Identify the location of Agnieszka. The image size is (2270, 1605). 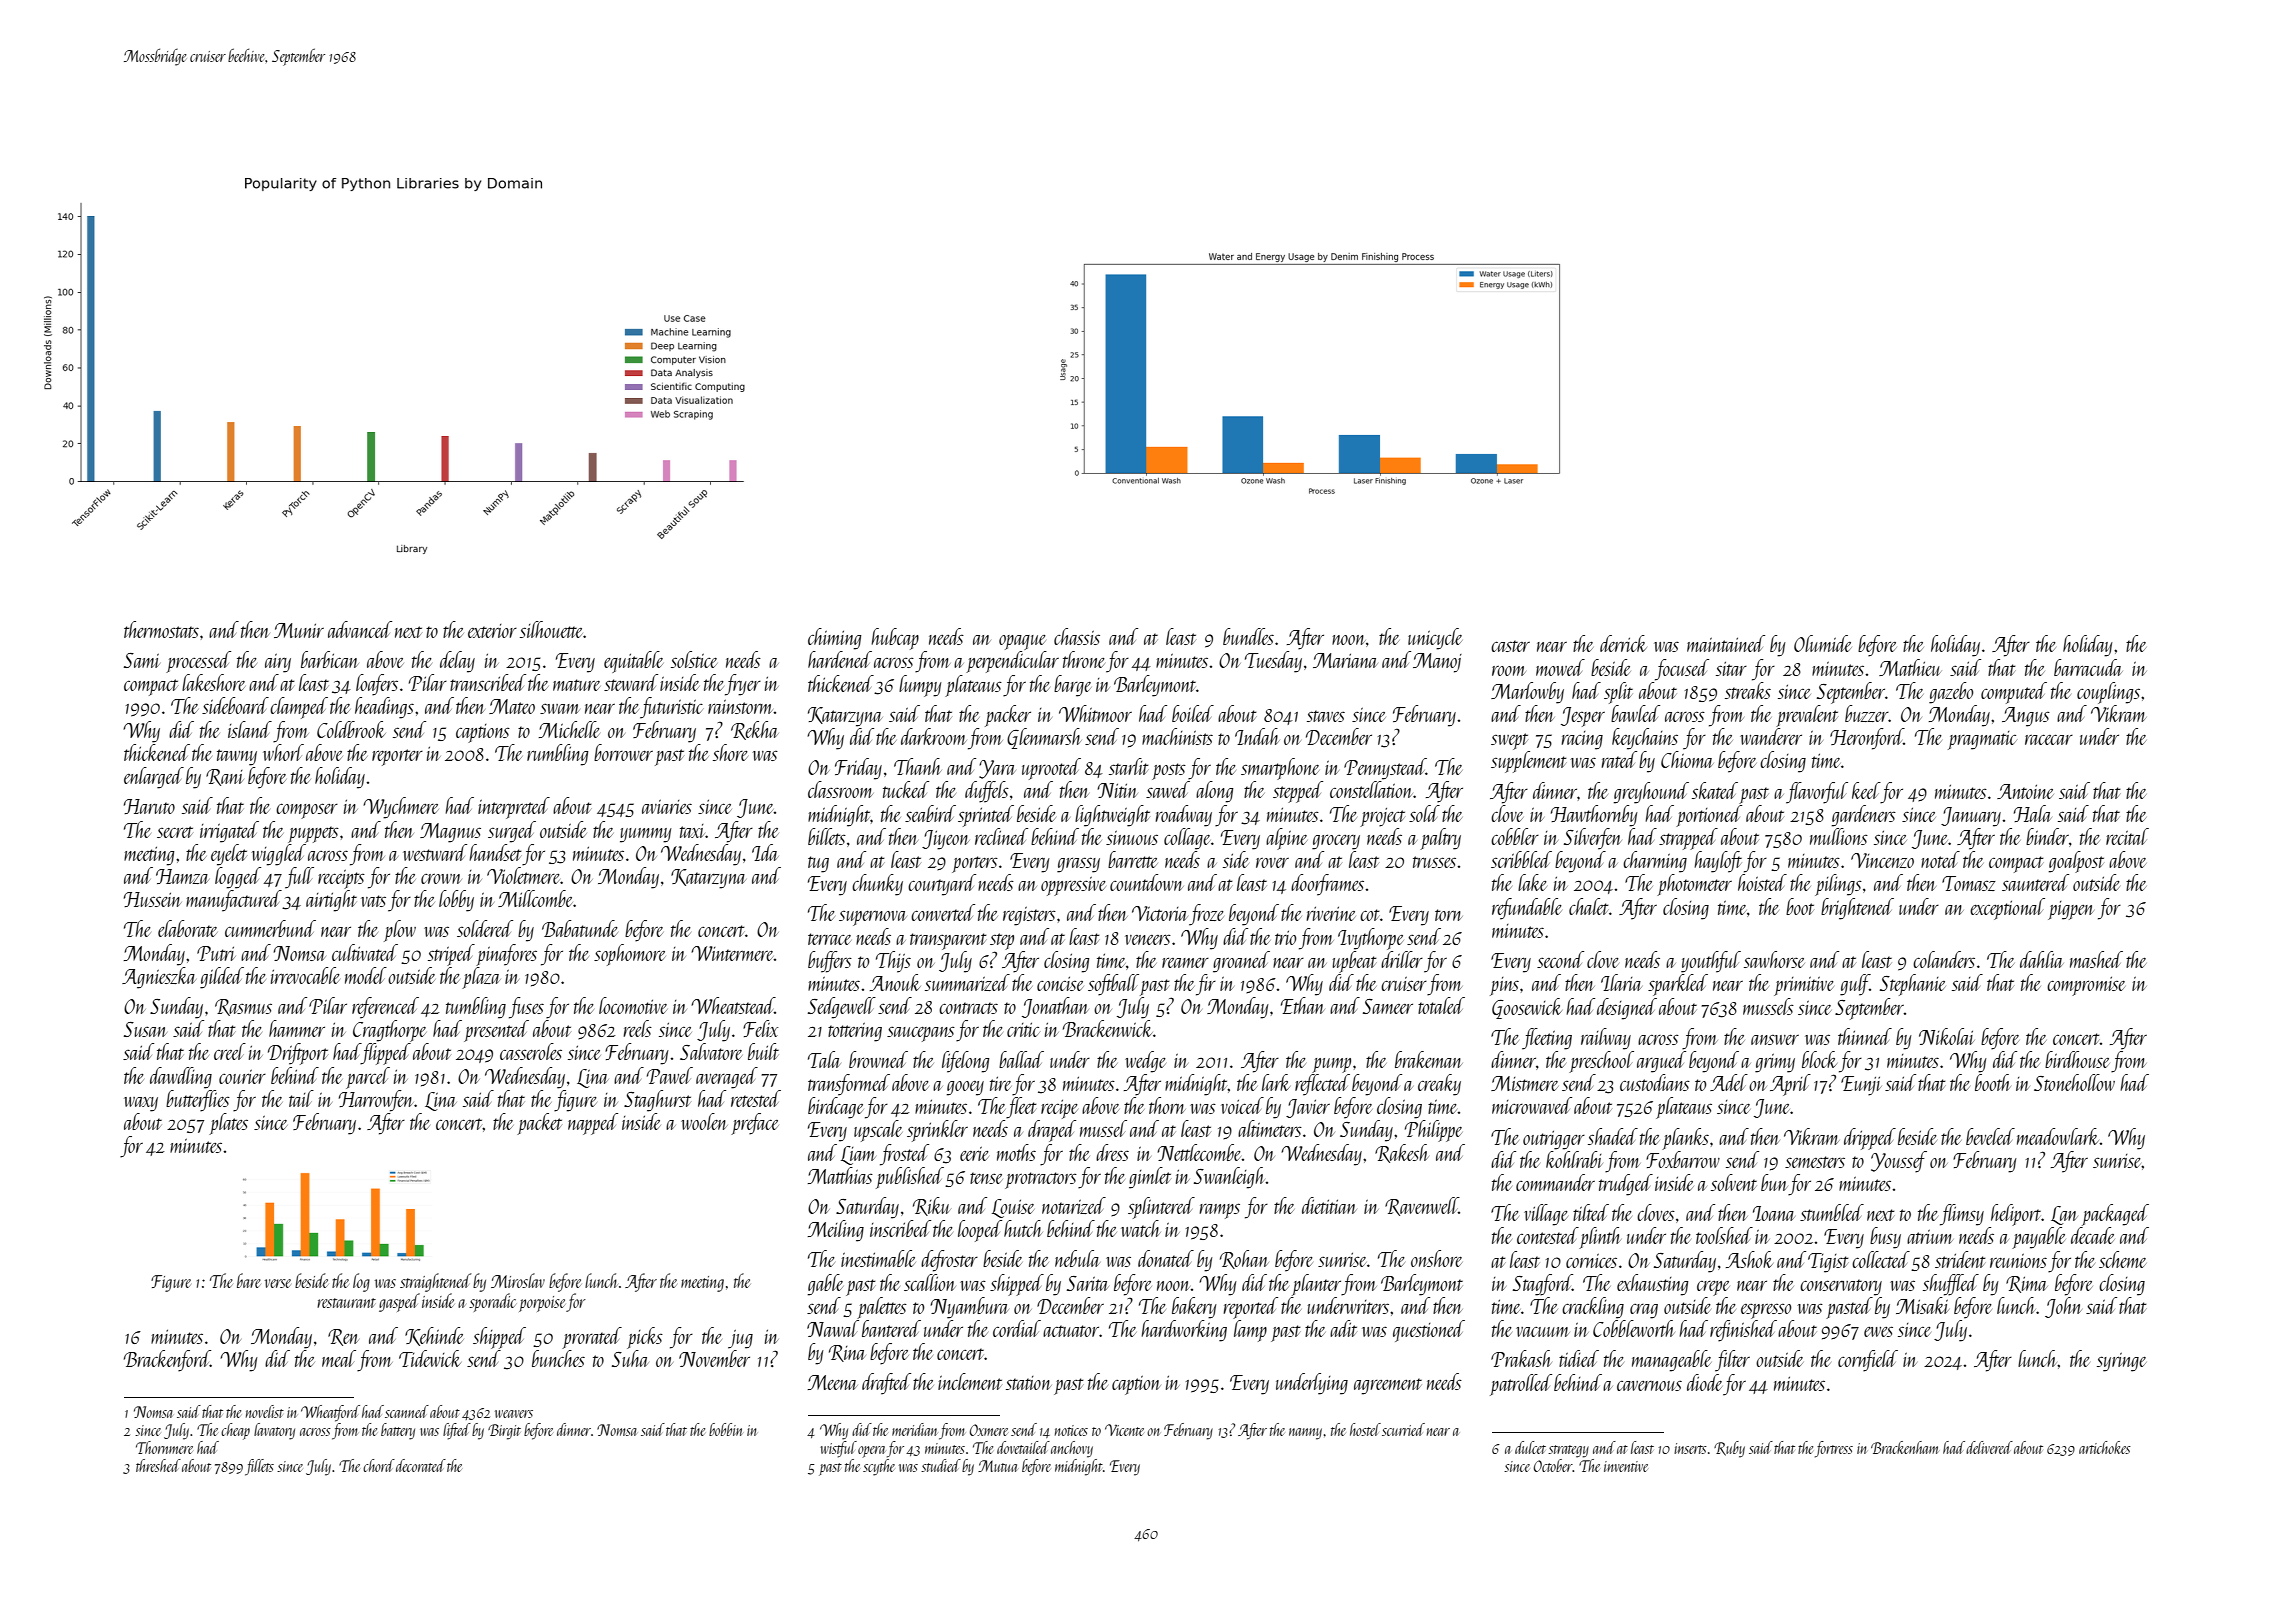
(159, 978).
